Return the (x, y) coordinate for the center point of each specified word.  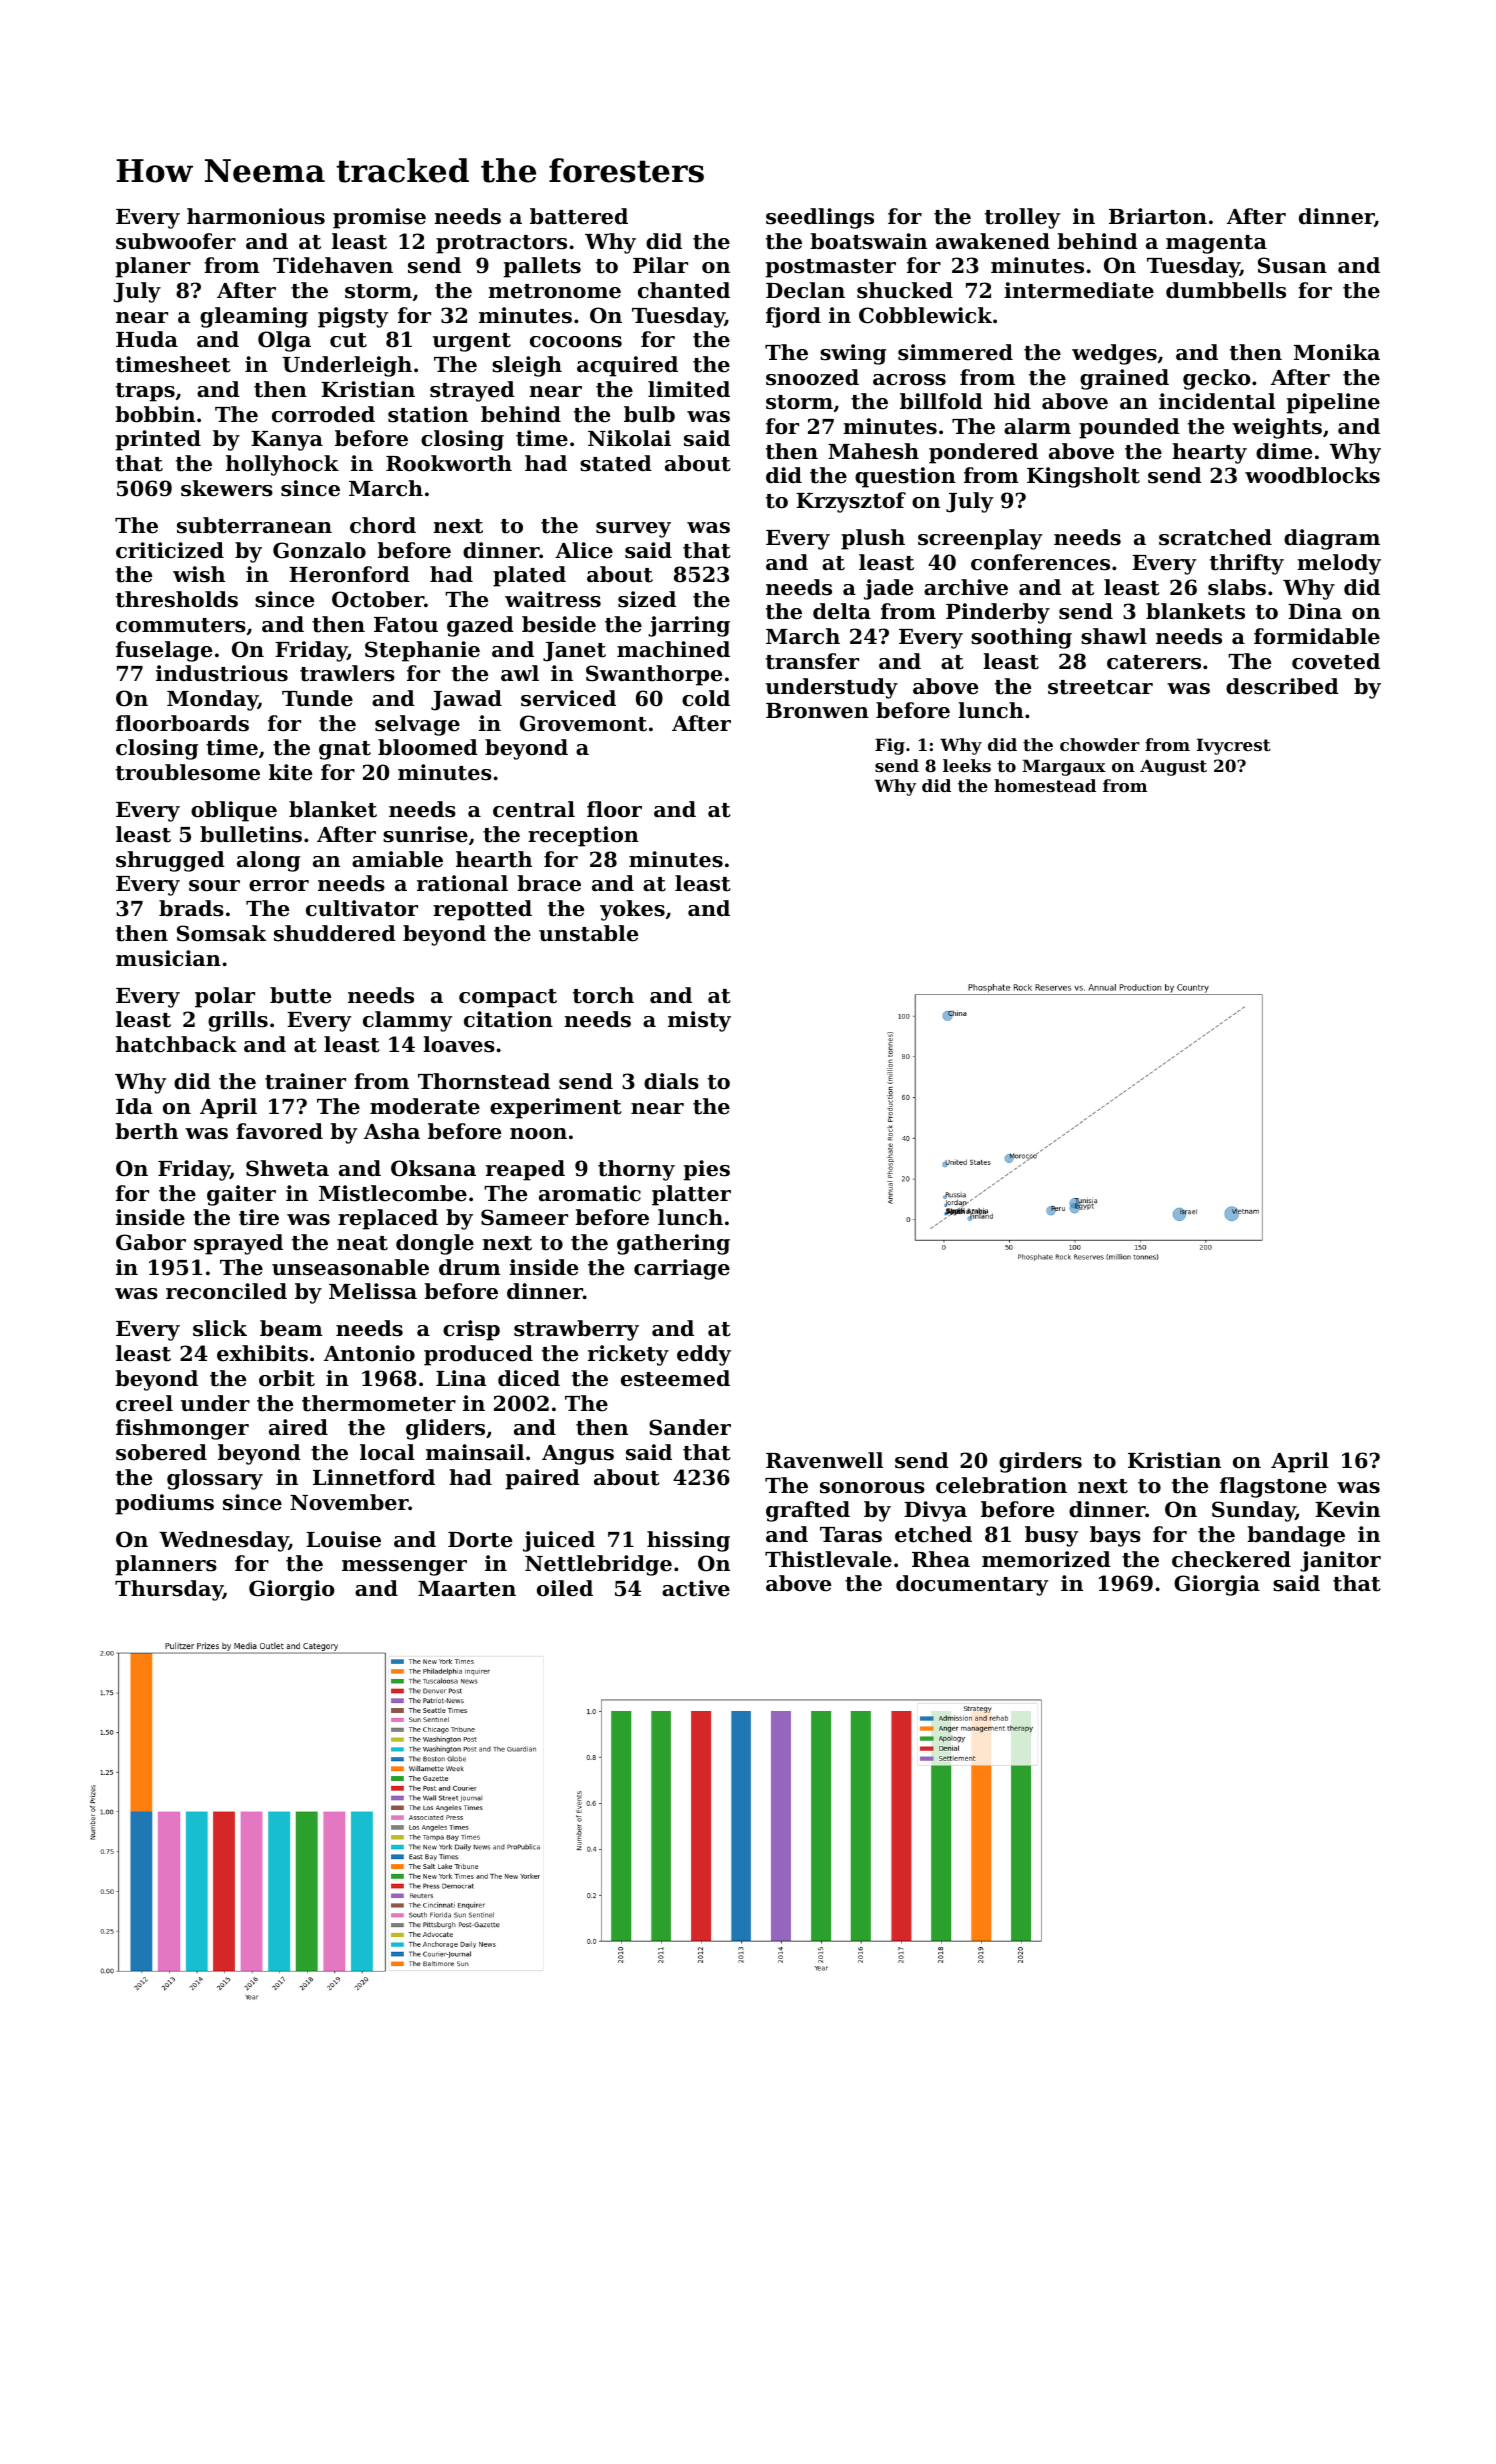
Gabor (151, 1242)
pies (707, 1170)
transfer (812, 661)
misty (699, 1021)
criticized (170, 550)
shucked (905, 290)
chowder (1100, 744)
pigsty (353, 317)
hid (1012, 401)
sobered (161, 1452)
